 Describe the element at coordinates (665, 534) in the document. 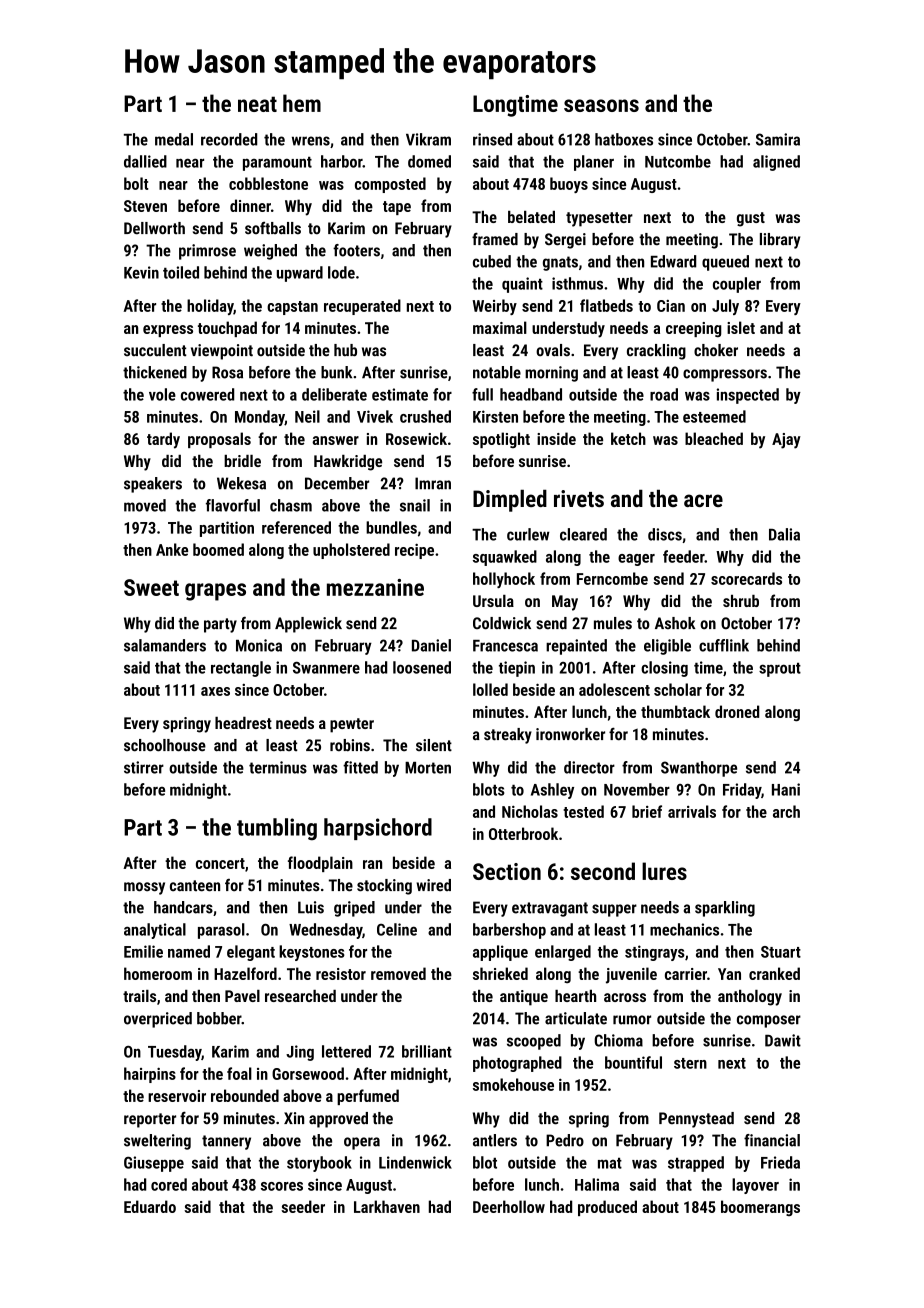

I see `discs` at that location.
